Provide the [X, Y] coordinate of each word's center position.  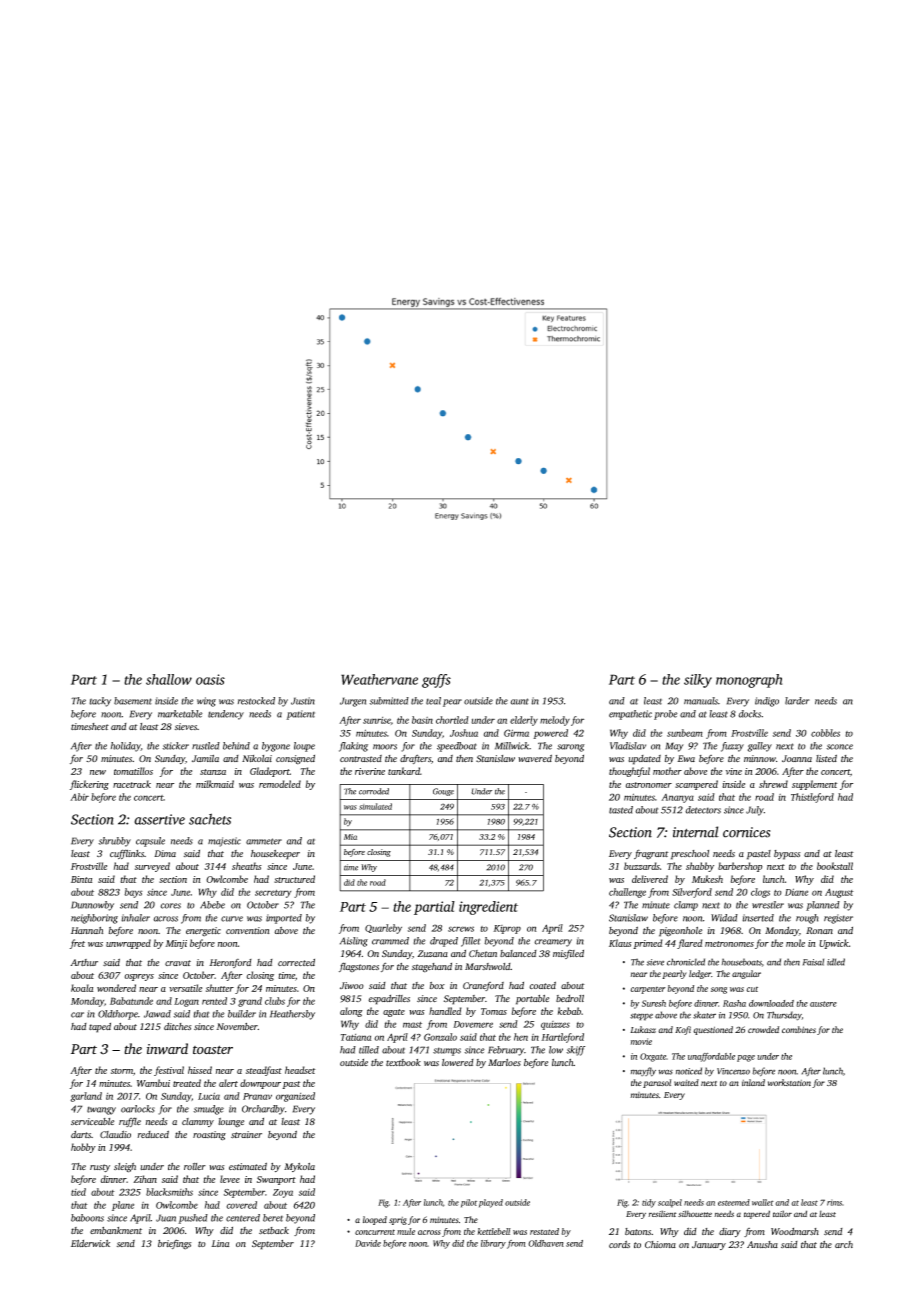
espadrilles [389, 1000]
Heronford [230, 963]
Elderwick [90, 1243]
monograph [749, 681]
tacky [100, 702]
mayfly [643, 1072]
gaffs [436, 681]
